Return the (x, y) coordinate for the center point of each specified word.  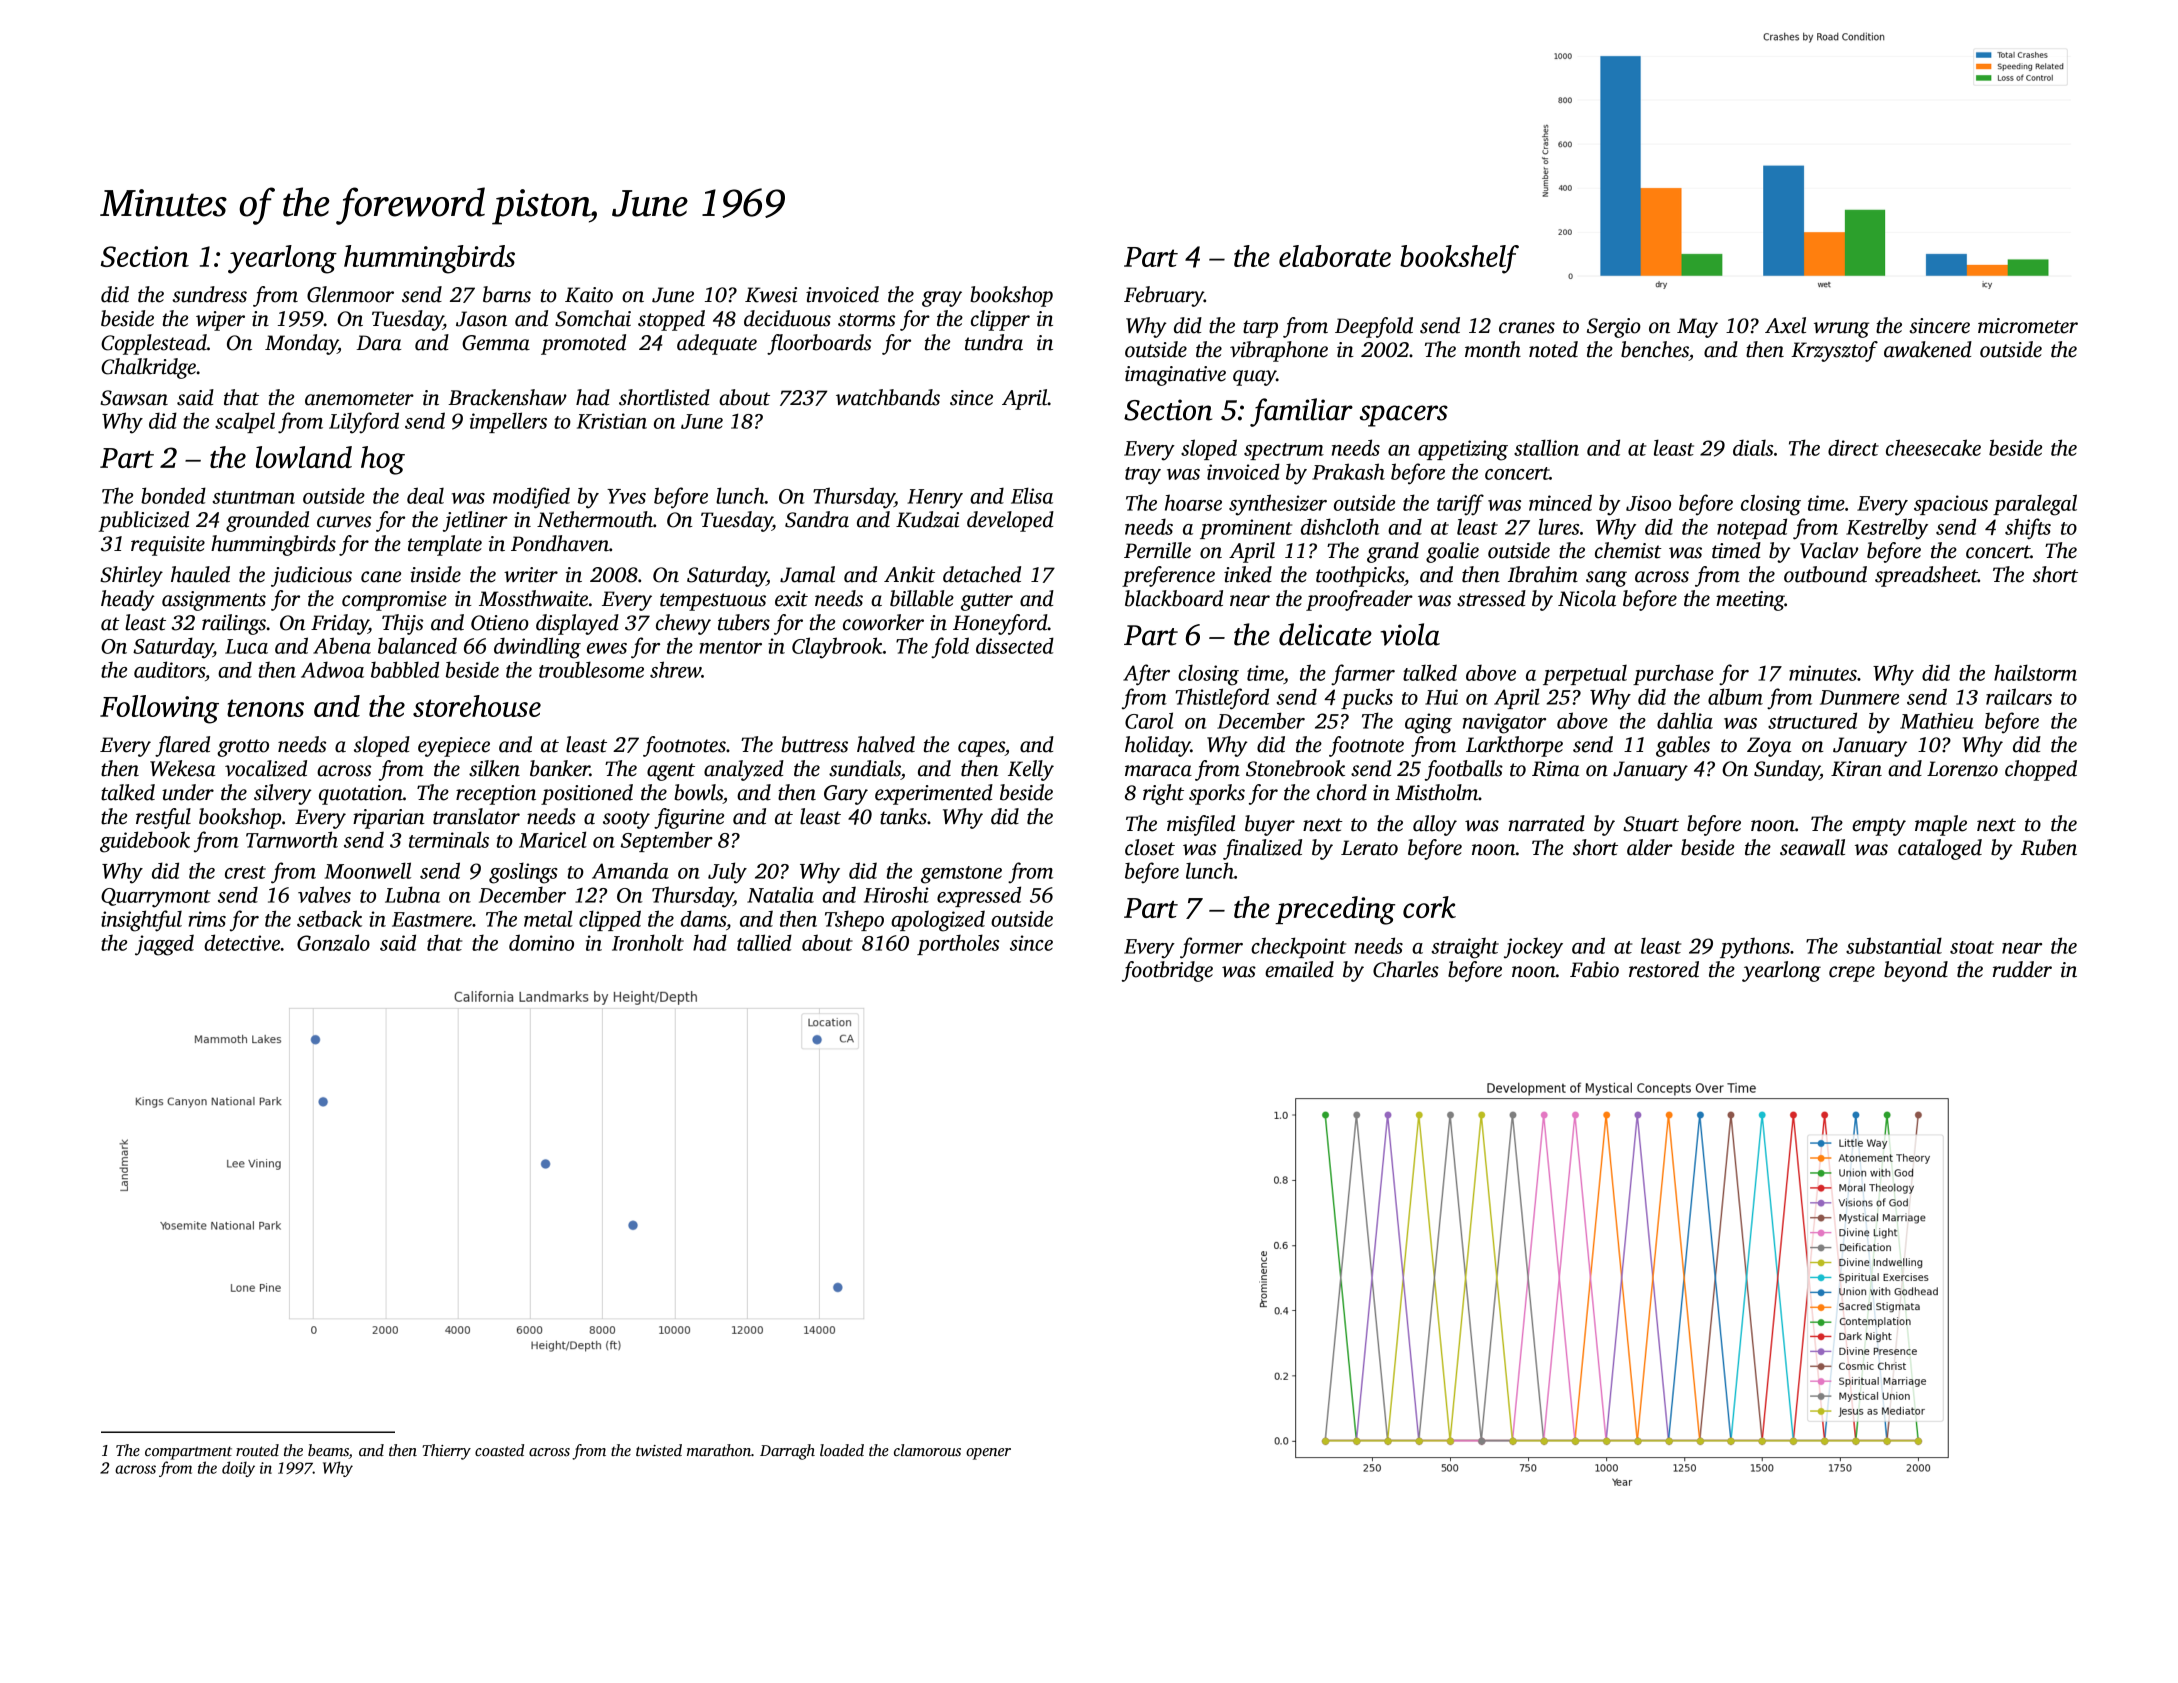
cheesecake (1933, 447)
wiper (220, 321)
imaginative (1175, 376)
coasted (499, 1450)
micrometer (2028, 326)
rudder (2022, 969)
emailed (1299, 969)
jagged (164, 945)
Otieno (500, 623)
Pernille (1157, 550)
